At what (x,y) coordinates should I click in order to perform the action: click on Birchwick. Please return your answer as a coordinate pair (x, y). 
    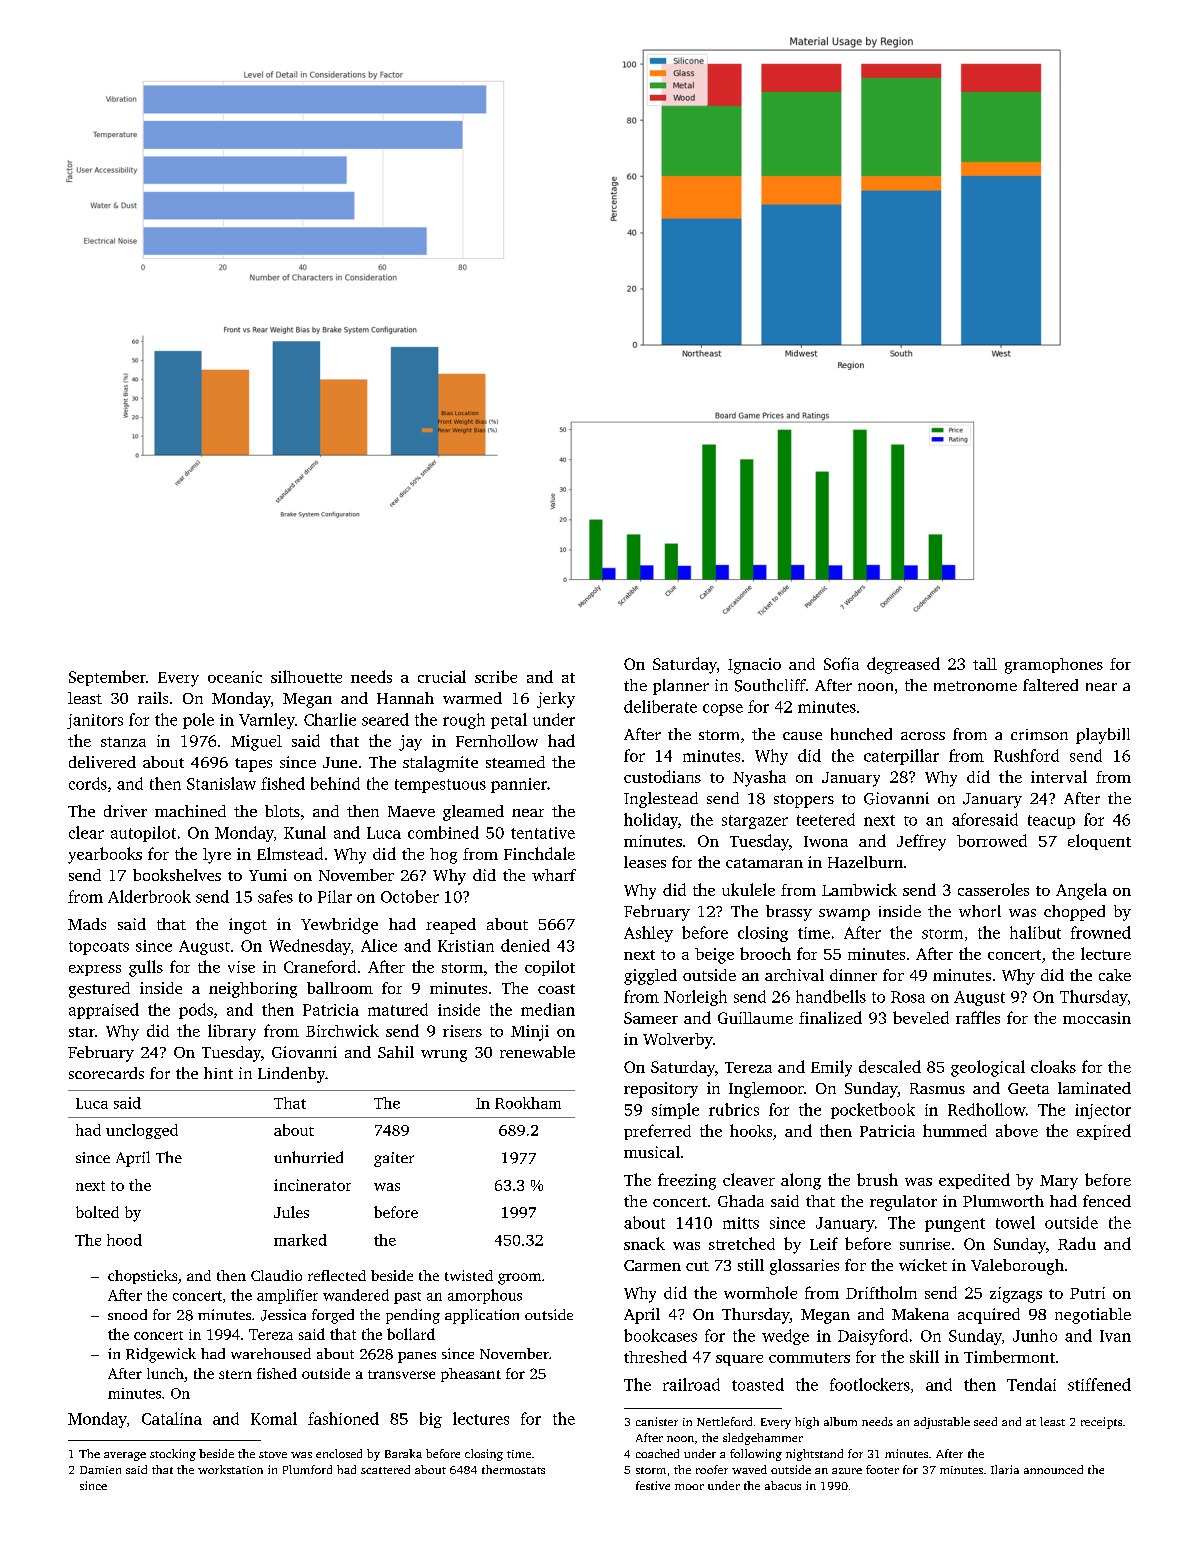
    Looking at the image, I should click on (342, 1030).
